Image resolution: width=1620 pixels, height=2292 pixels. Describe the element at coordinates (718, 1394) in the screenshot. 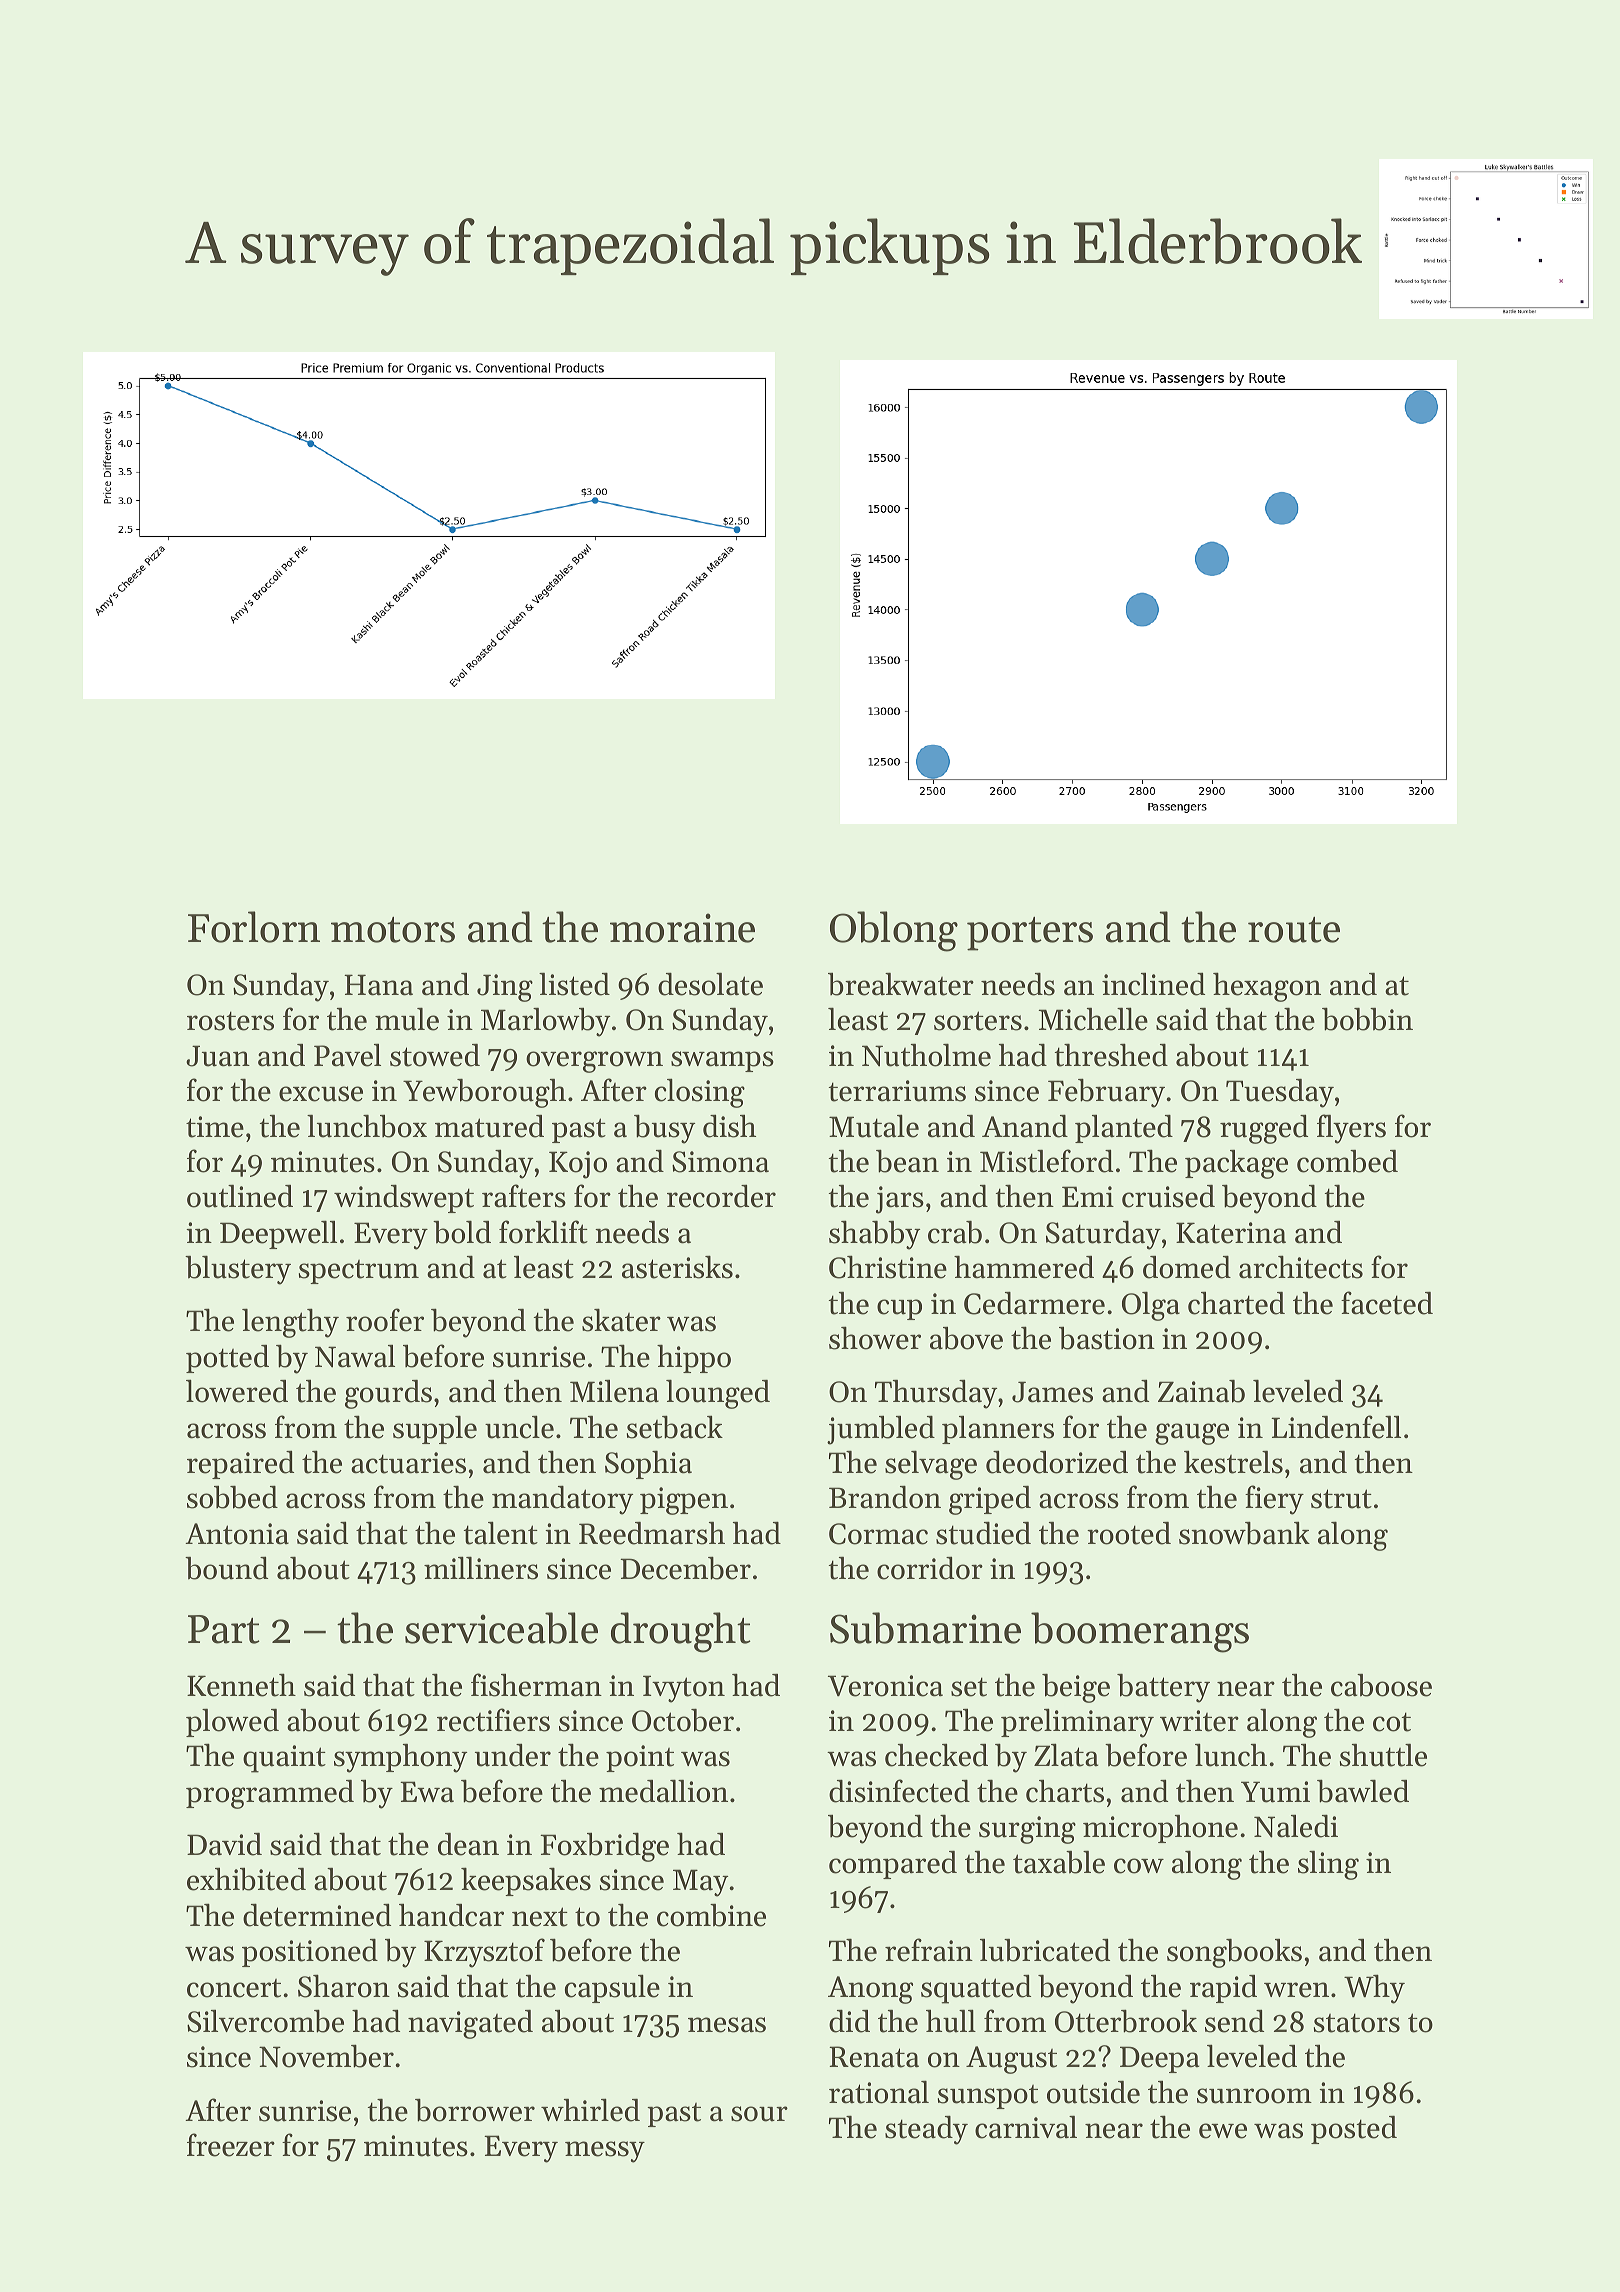

I see `lounged` at that location.
